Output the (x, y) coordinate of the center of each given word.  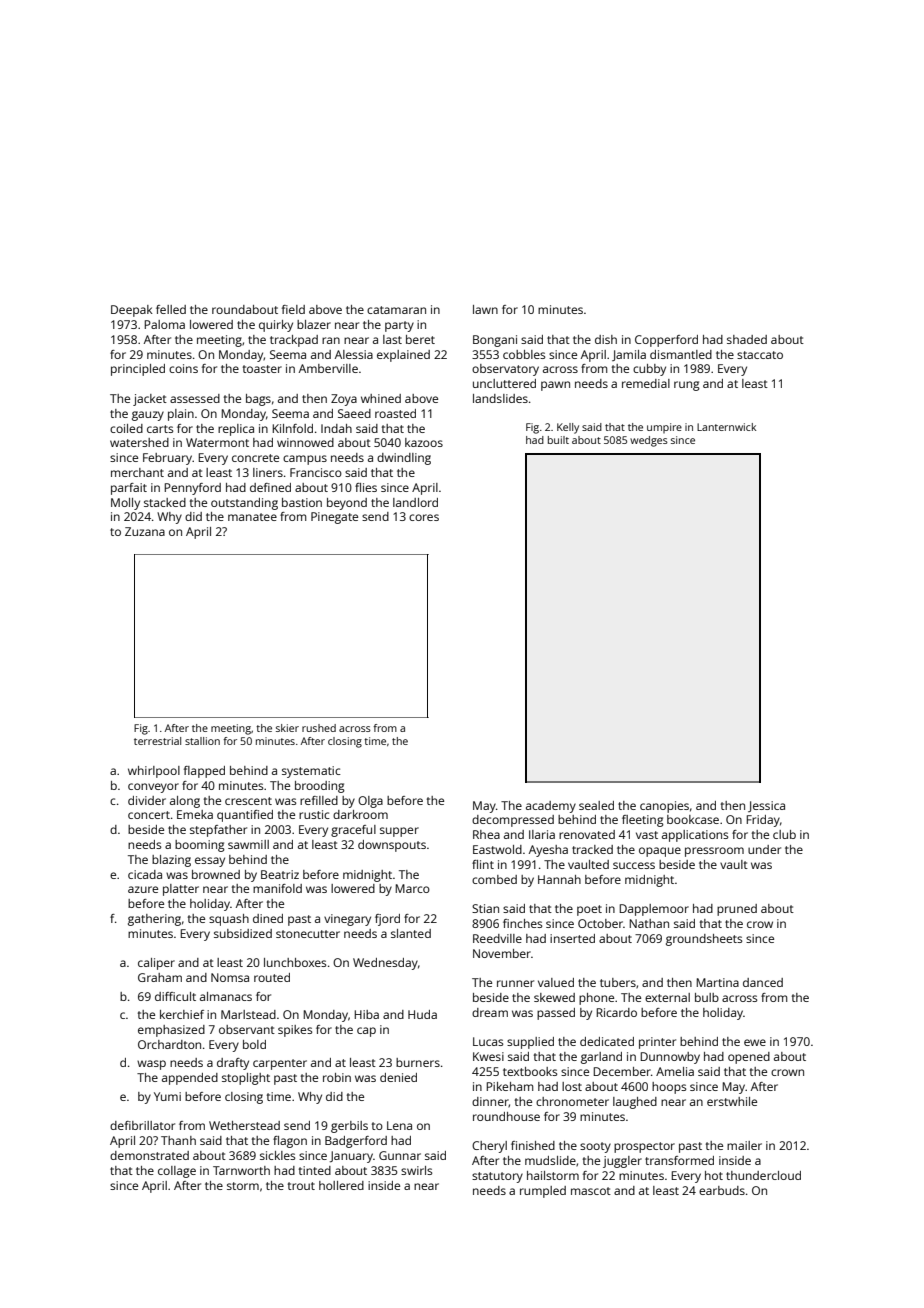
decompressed (513, 821)
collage (177, 1172)
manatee (252, 517)
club (784, 834)
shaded (747, 339)
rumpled (543, 1192)
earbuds (722, 1190)
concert (149, 815)
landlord (415, 502)
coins (183, 368)
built (558, 440)
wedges (649, 441)
